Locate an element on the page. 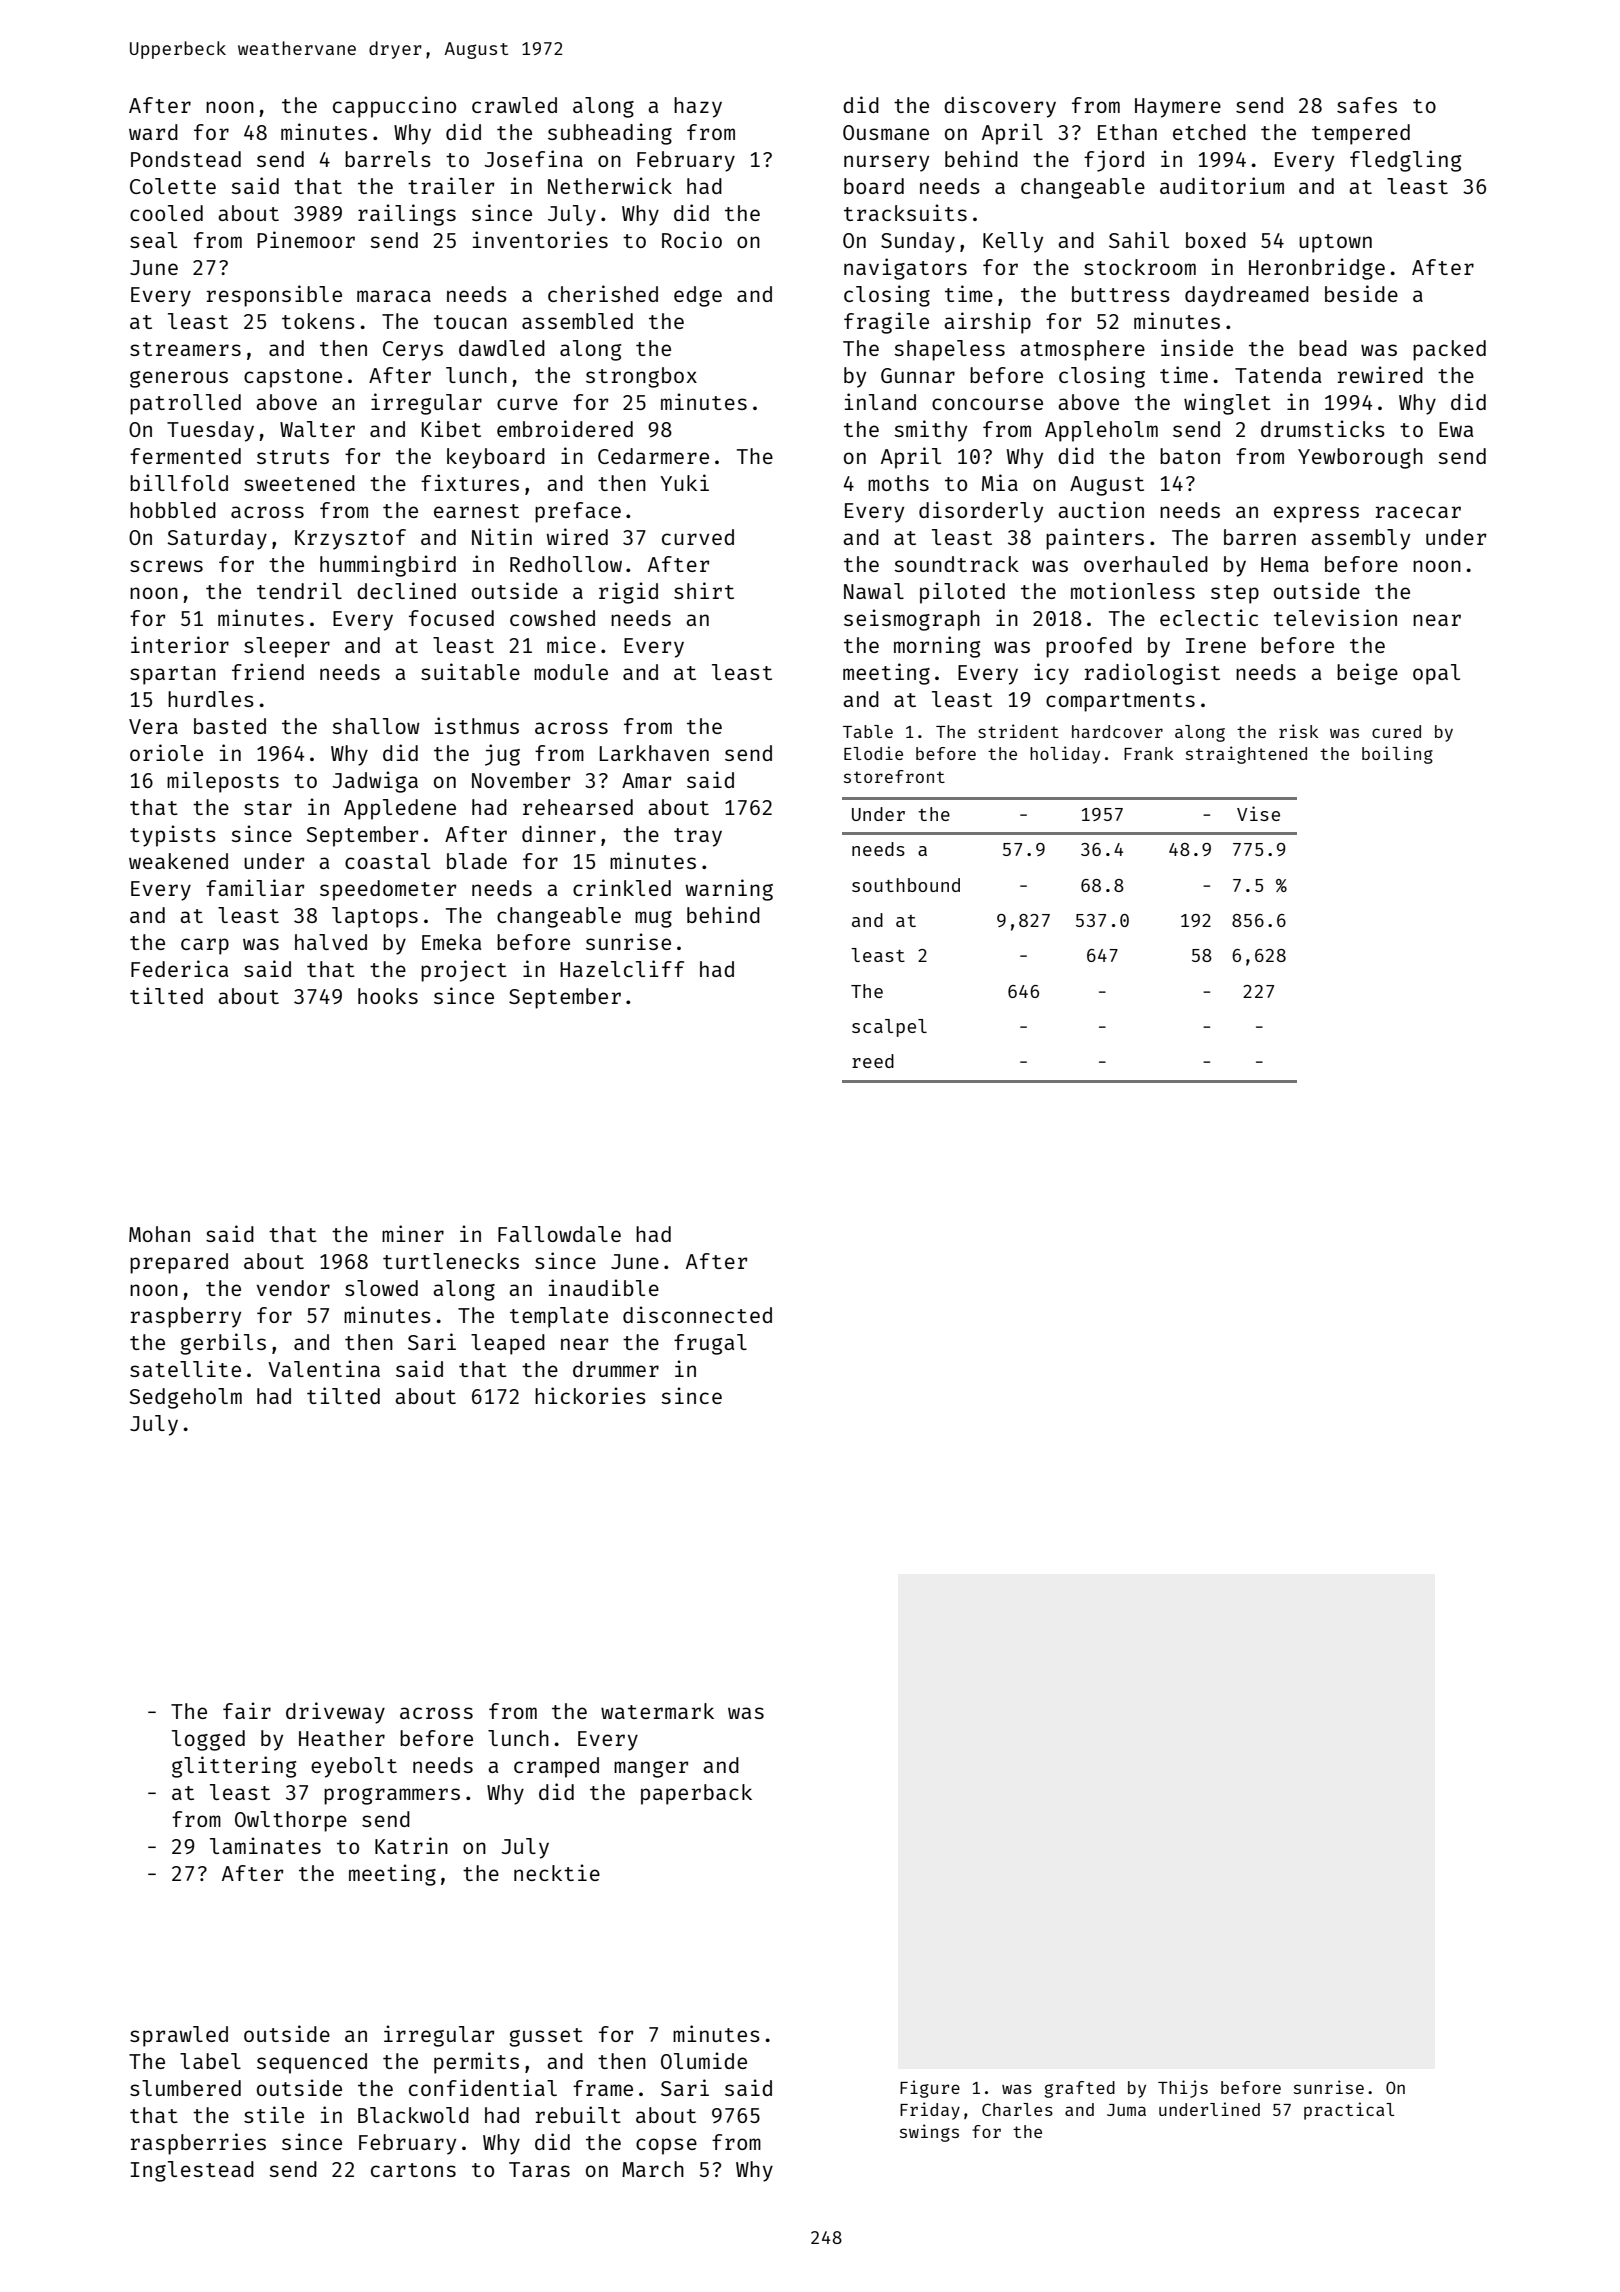 Image resolution: width=1620 pixels, height=2292 pixels. frugal is located at coordinates (710, 1344).
